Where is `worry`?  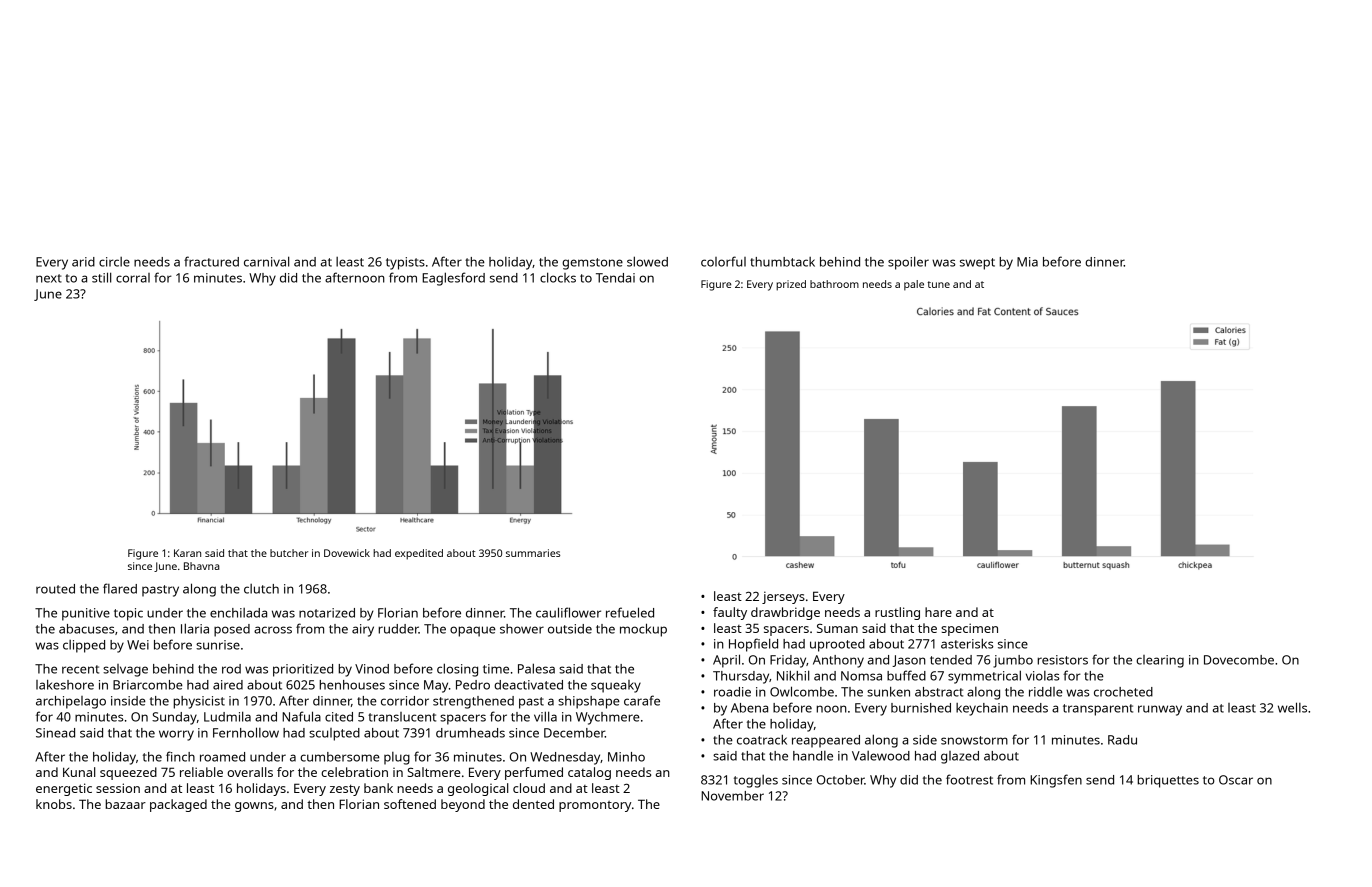
worry is located at coordinates (176, 735).
